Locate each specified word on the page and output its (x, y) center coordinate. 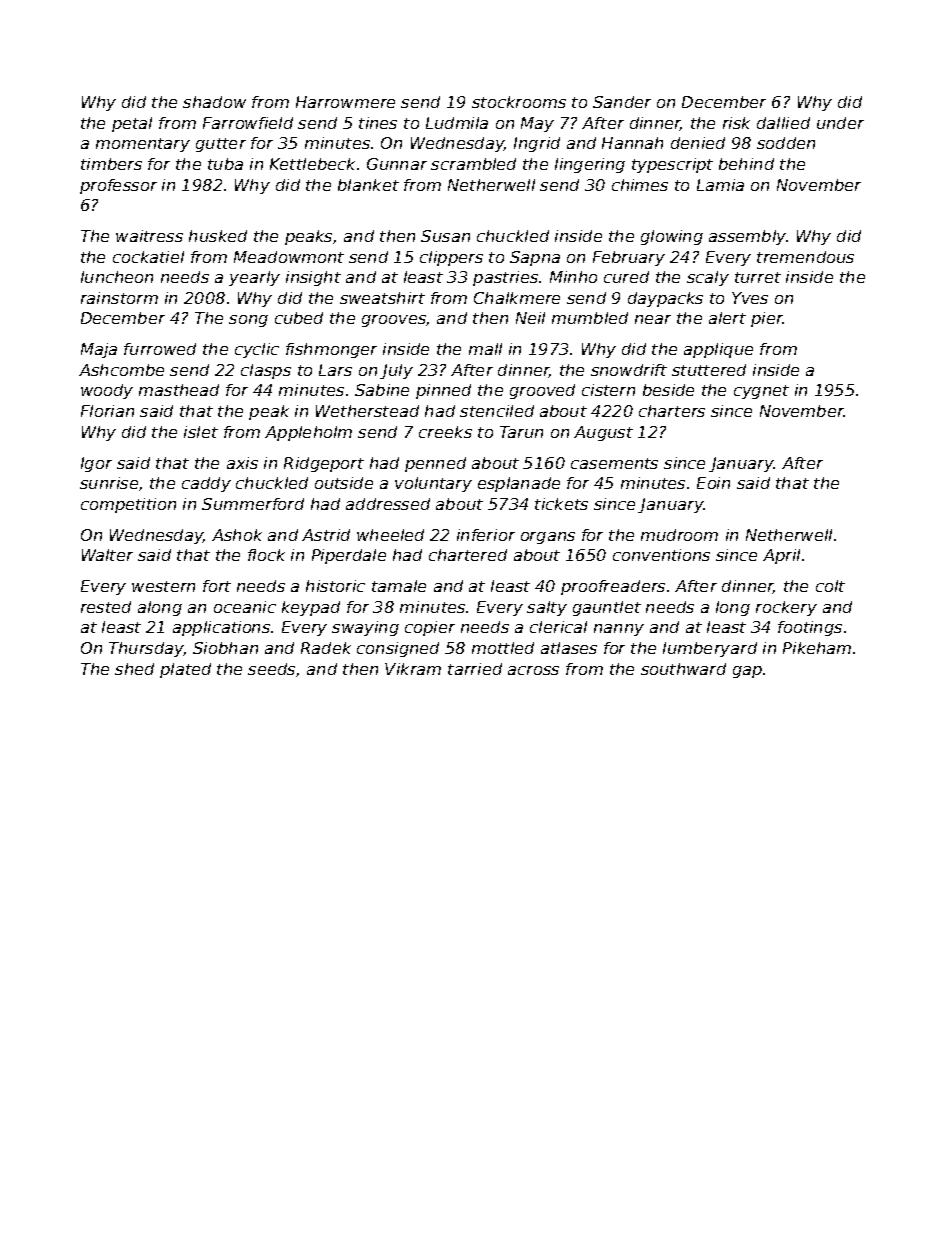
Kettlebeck (312, 164)
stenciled (497, 411)
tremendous (805, 257)
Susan (445, 236)
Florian (107, 411)
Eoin (713, 483)
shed (134, 669)
